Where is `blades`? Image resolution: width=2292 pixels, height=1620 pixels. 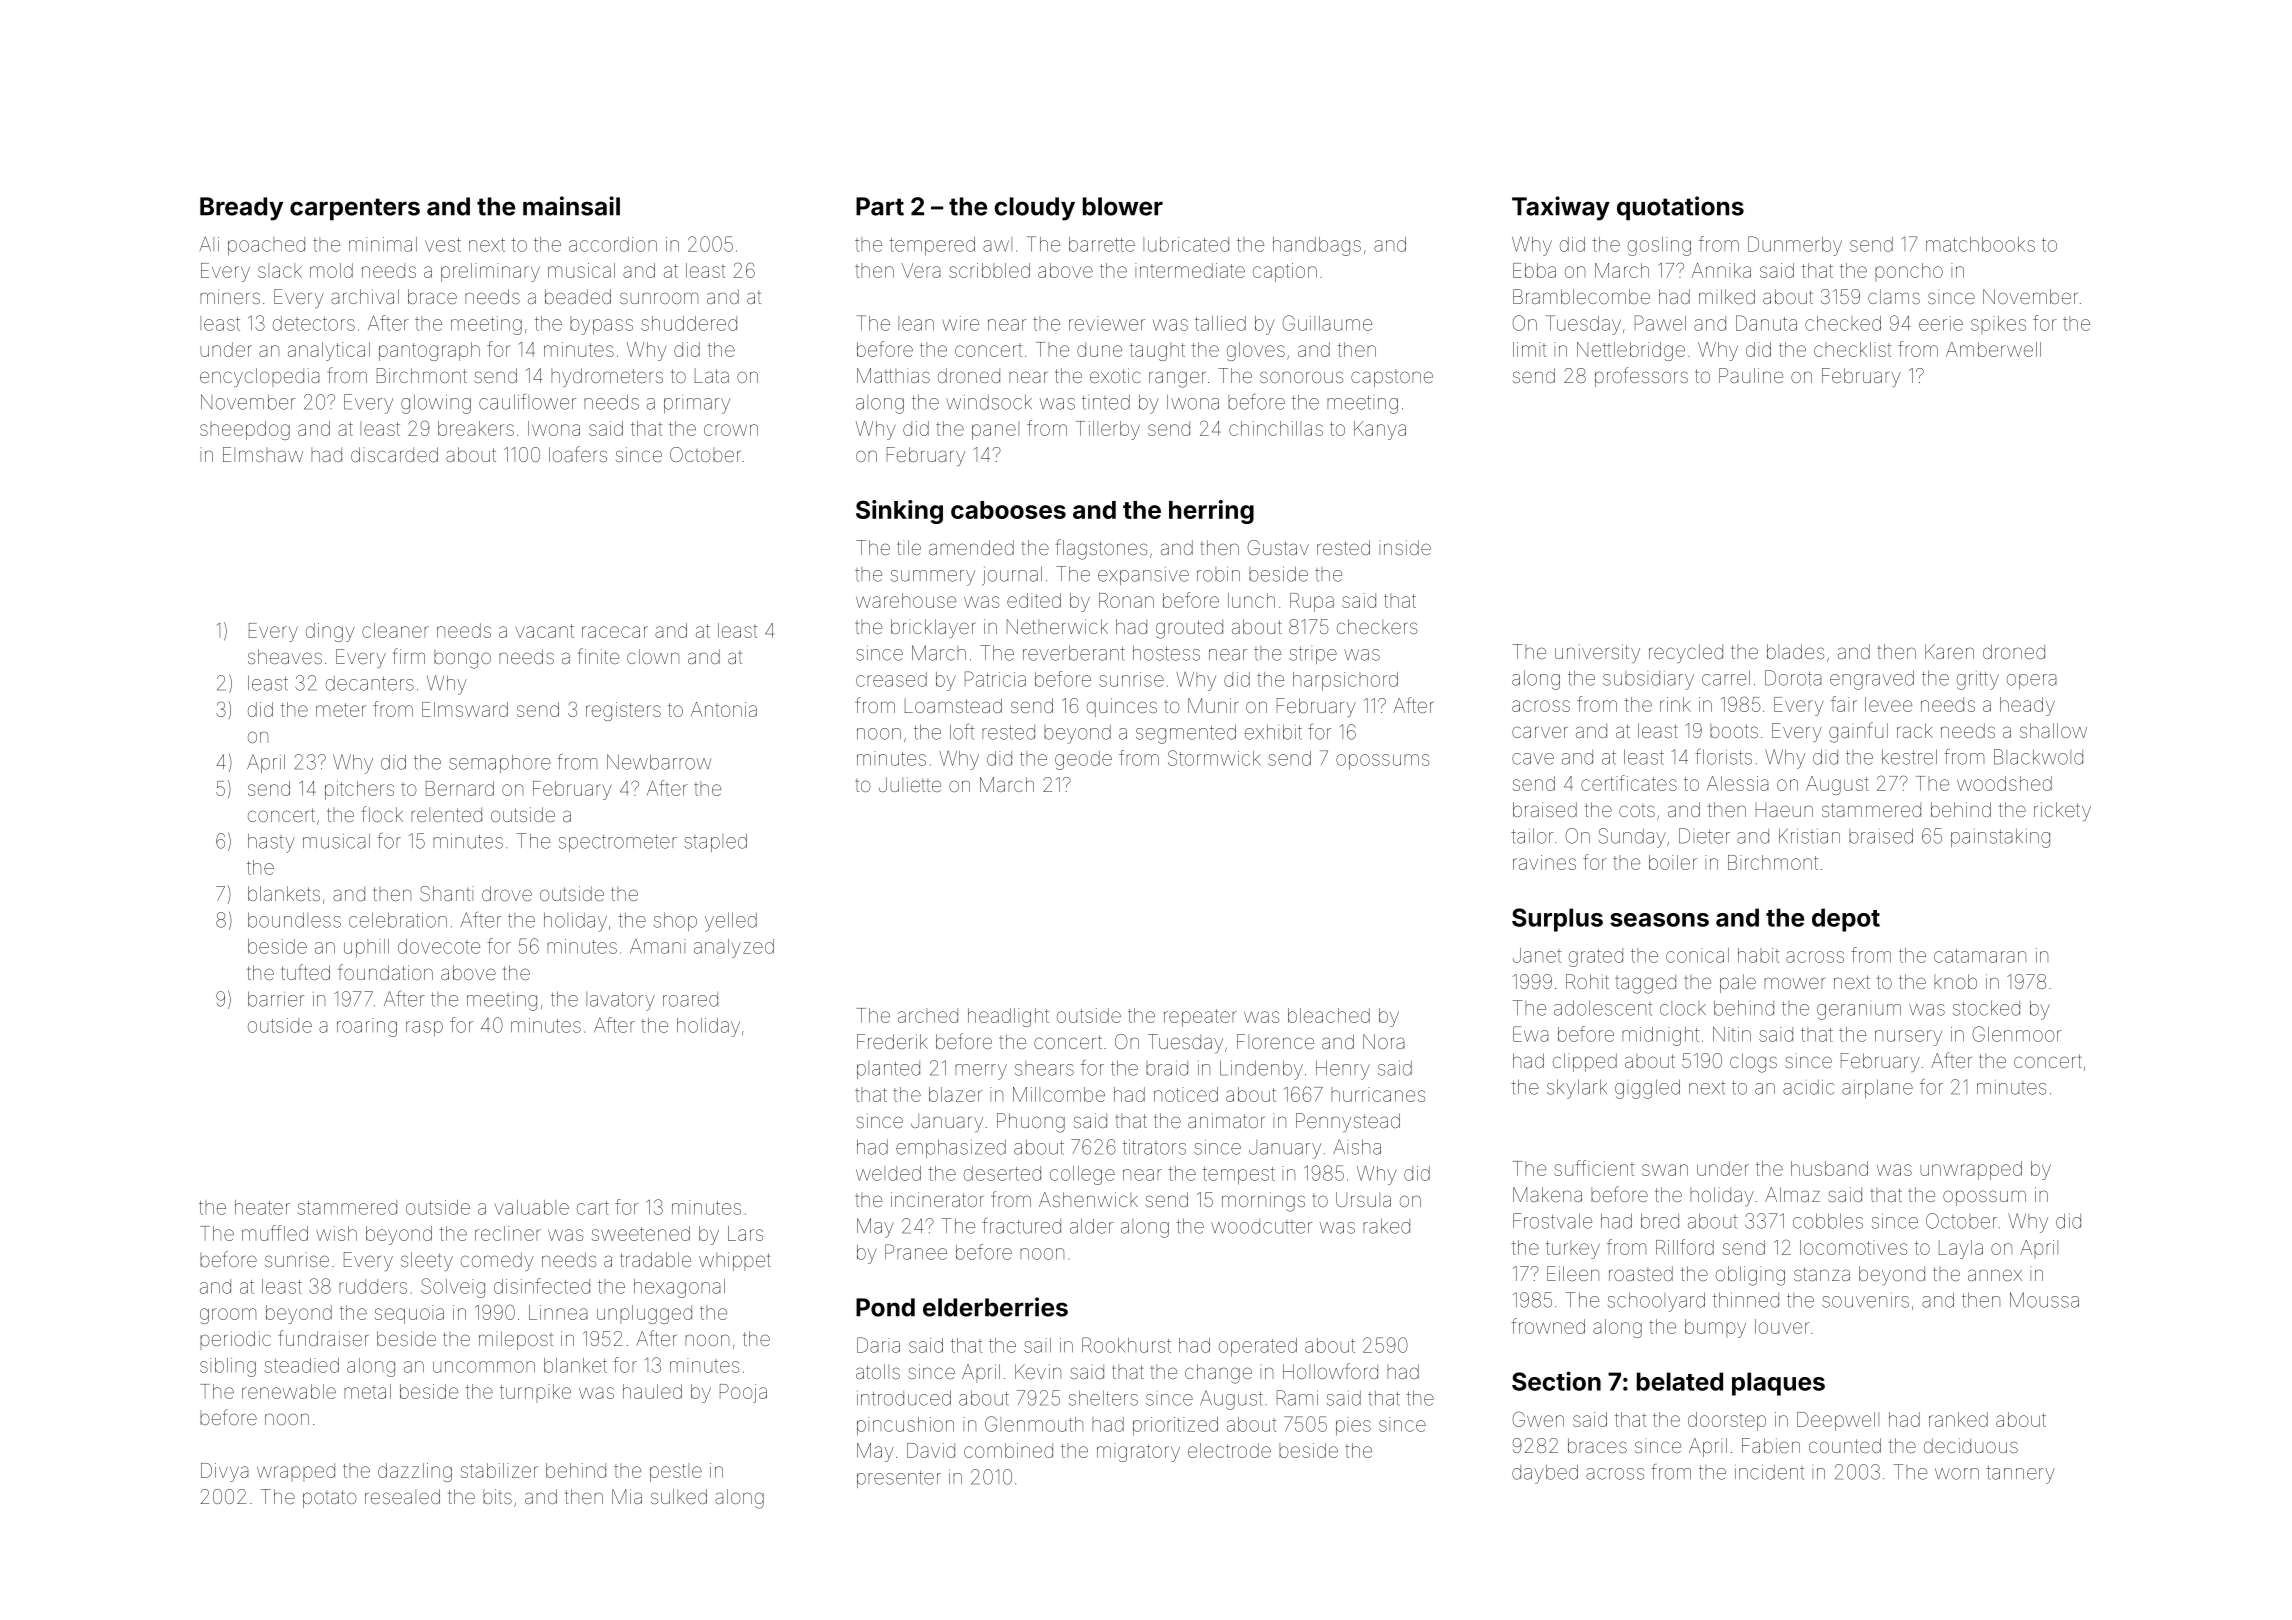 blades is located at coordinates (1795, 651).
